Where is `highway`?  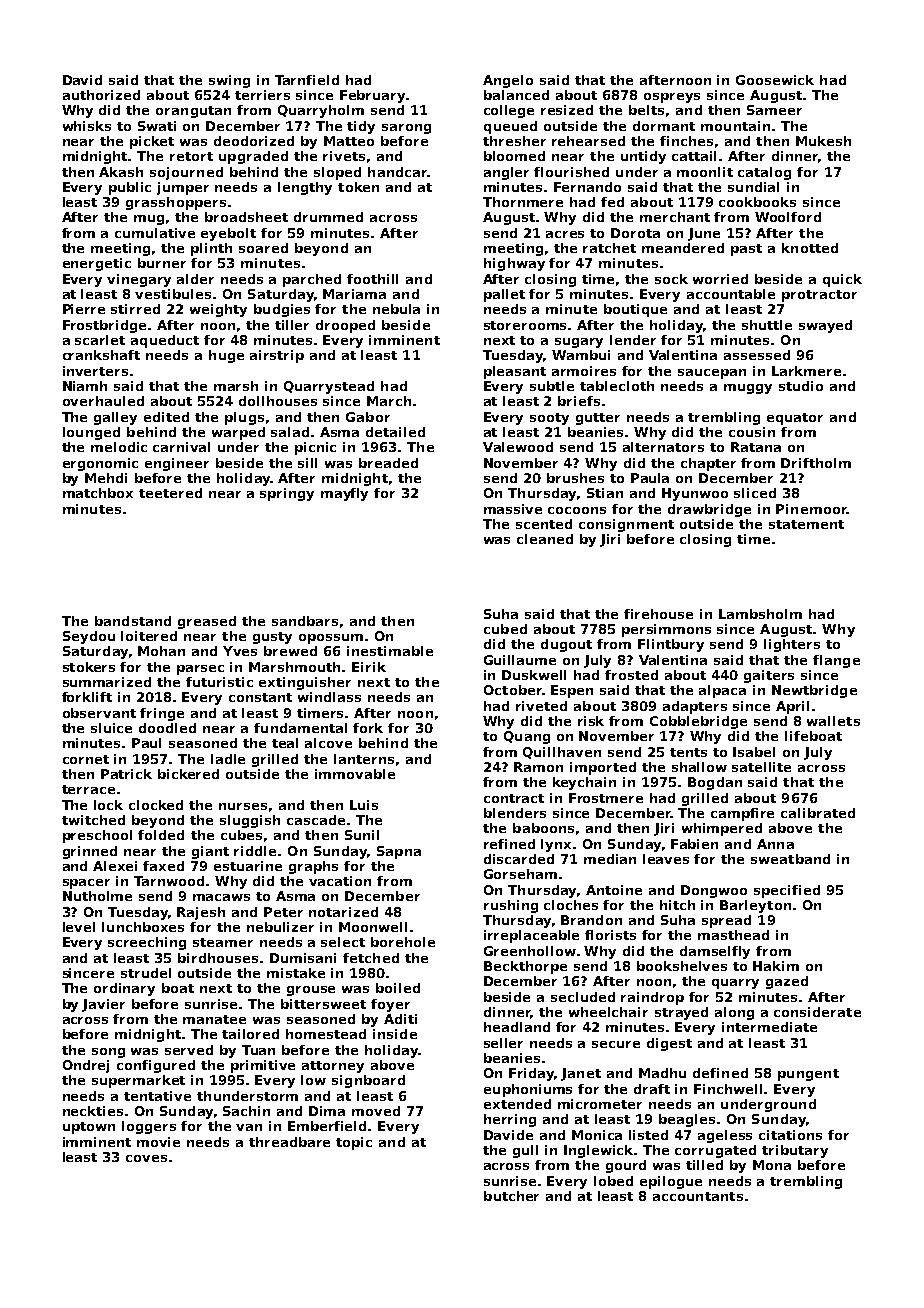
highway is located at coordinates (514, 264).
